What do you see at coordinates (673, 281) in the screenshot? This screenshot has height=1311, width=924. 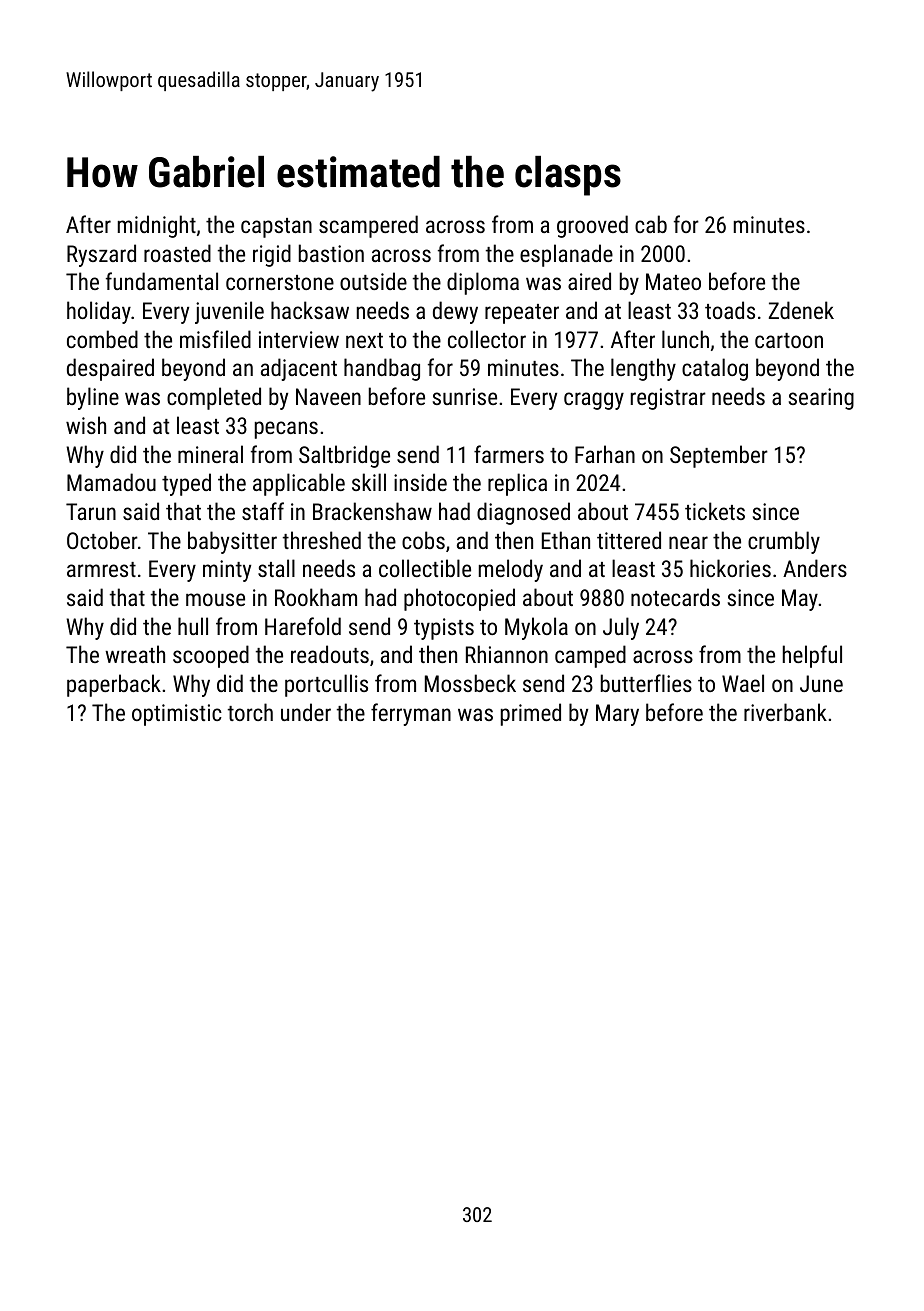 I see `Mateo` at bounding box center [673, 281].
